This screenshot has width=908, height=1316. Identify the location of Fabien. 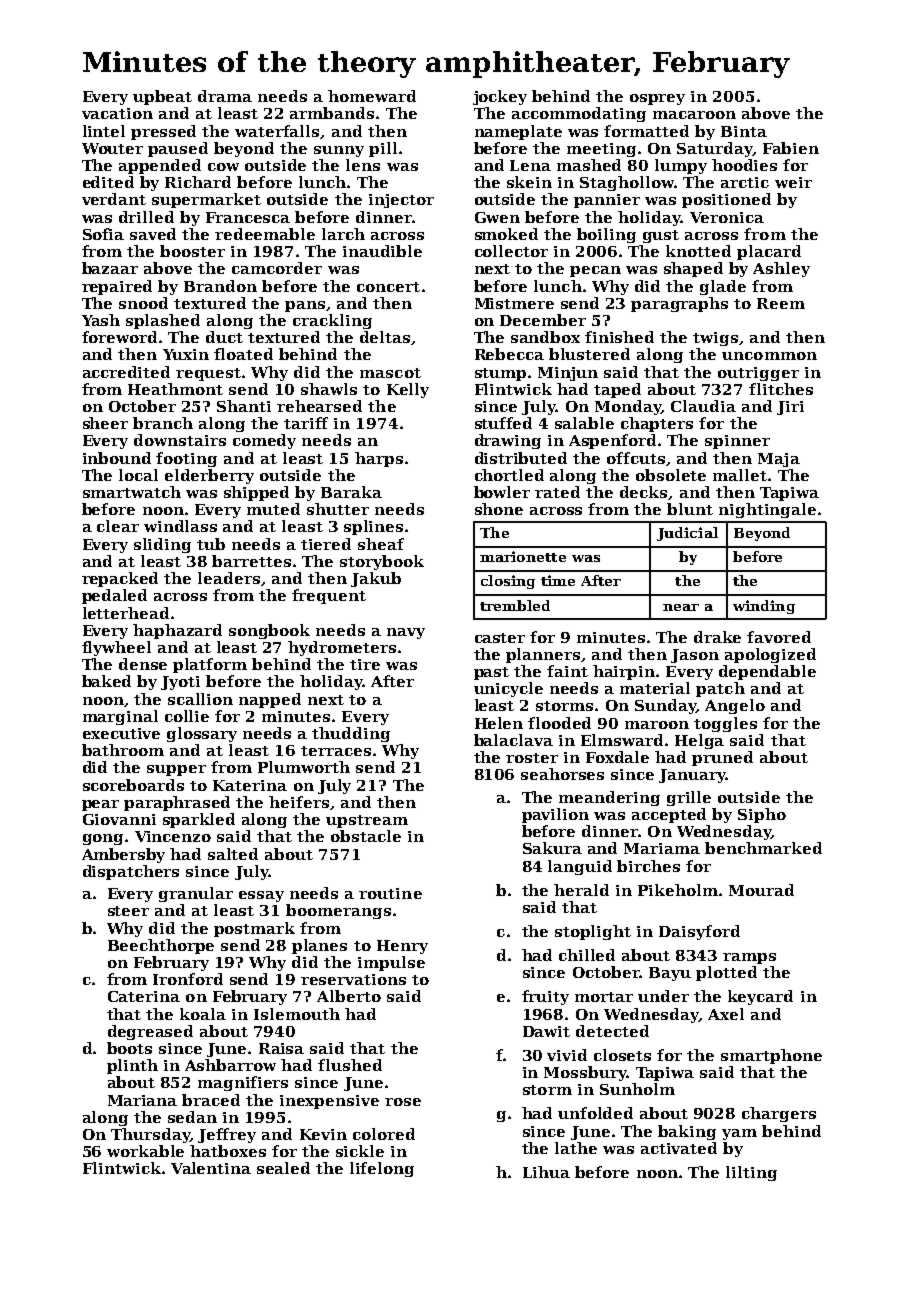
(791, 148).
